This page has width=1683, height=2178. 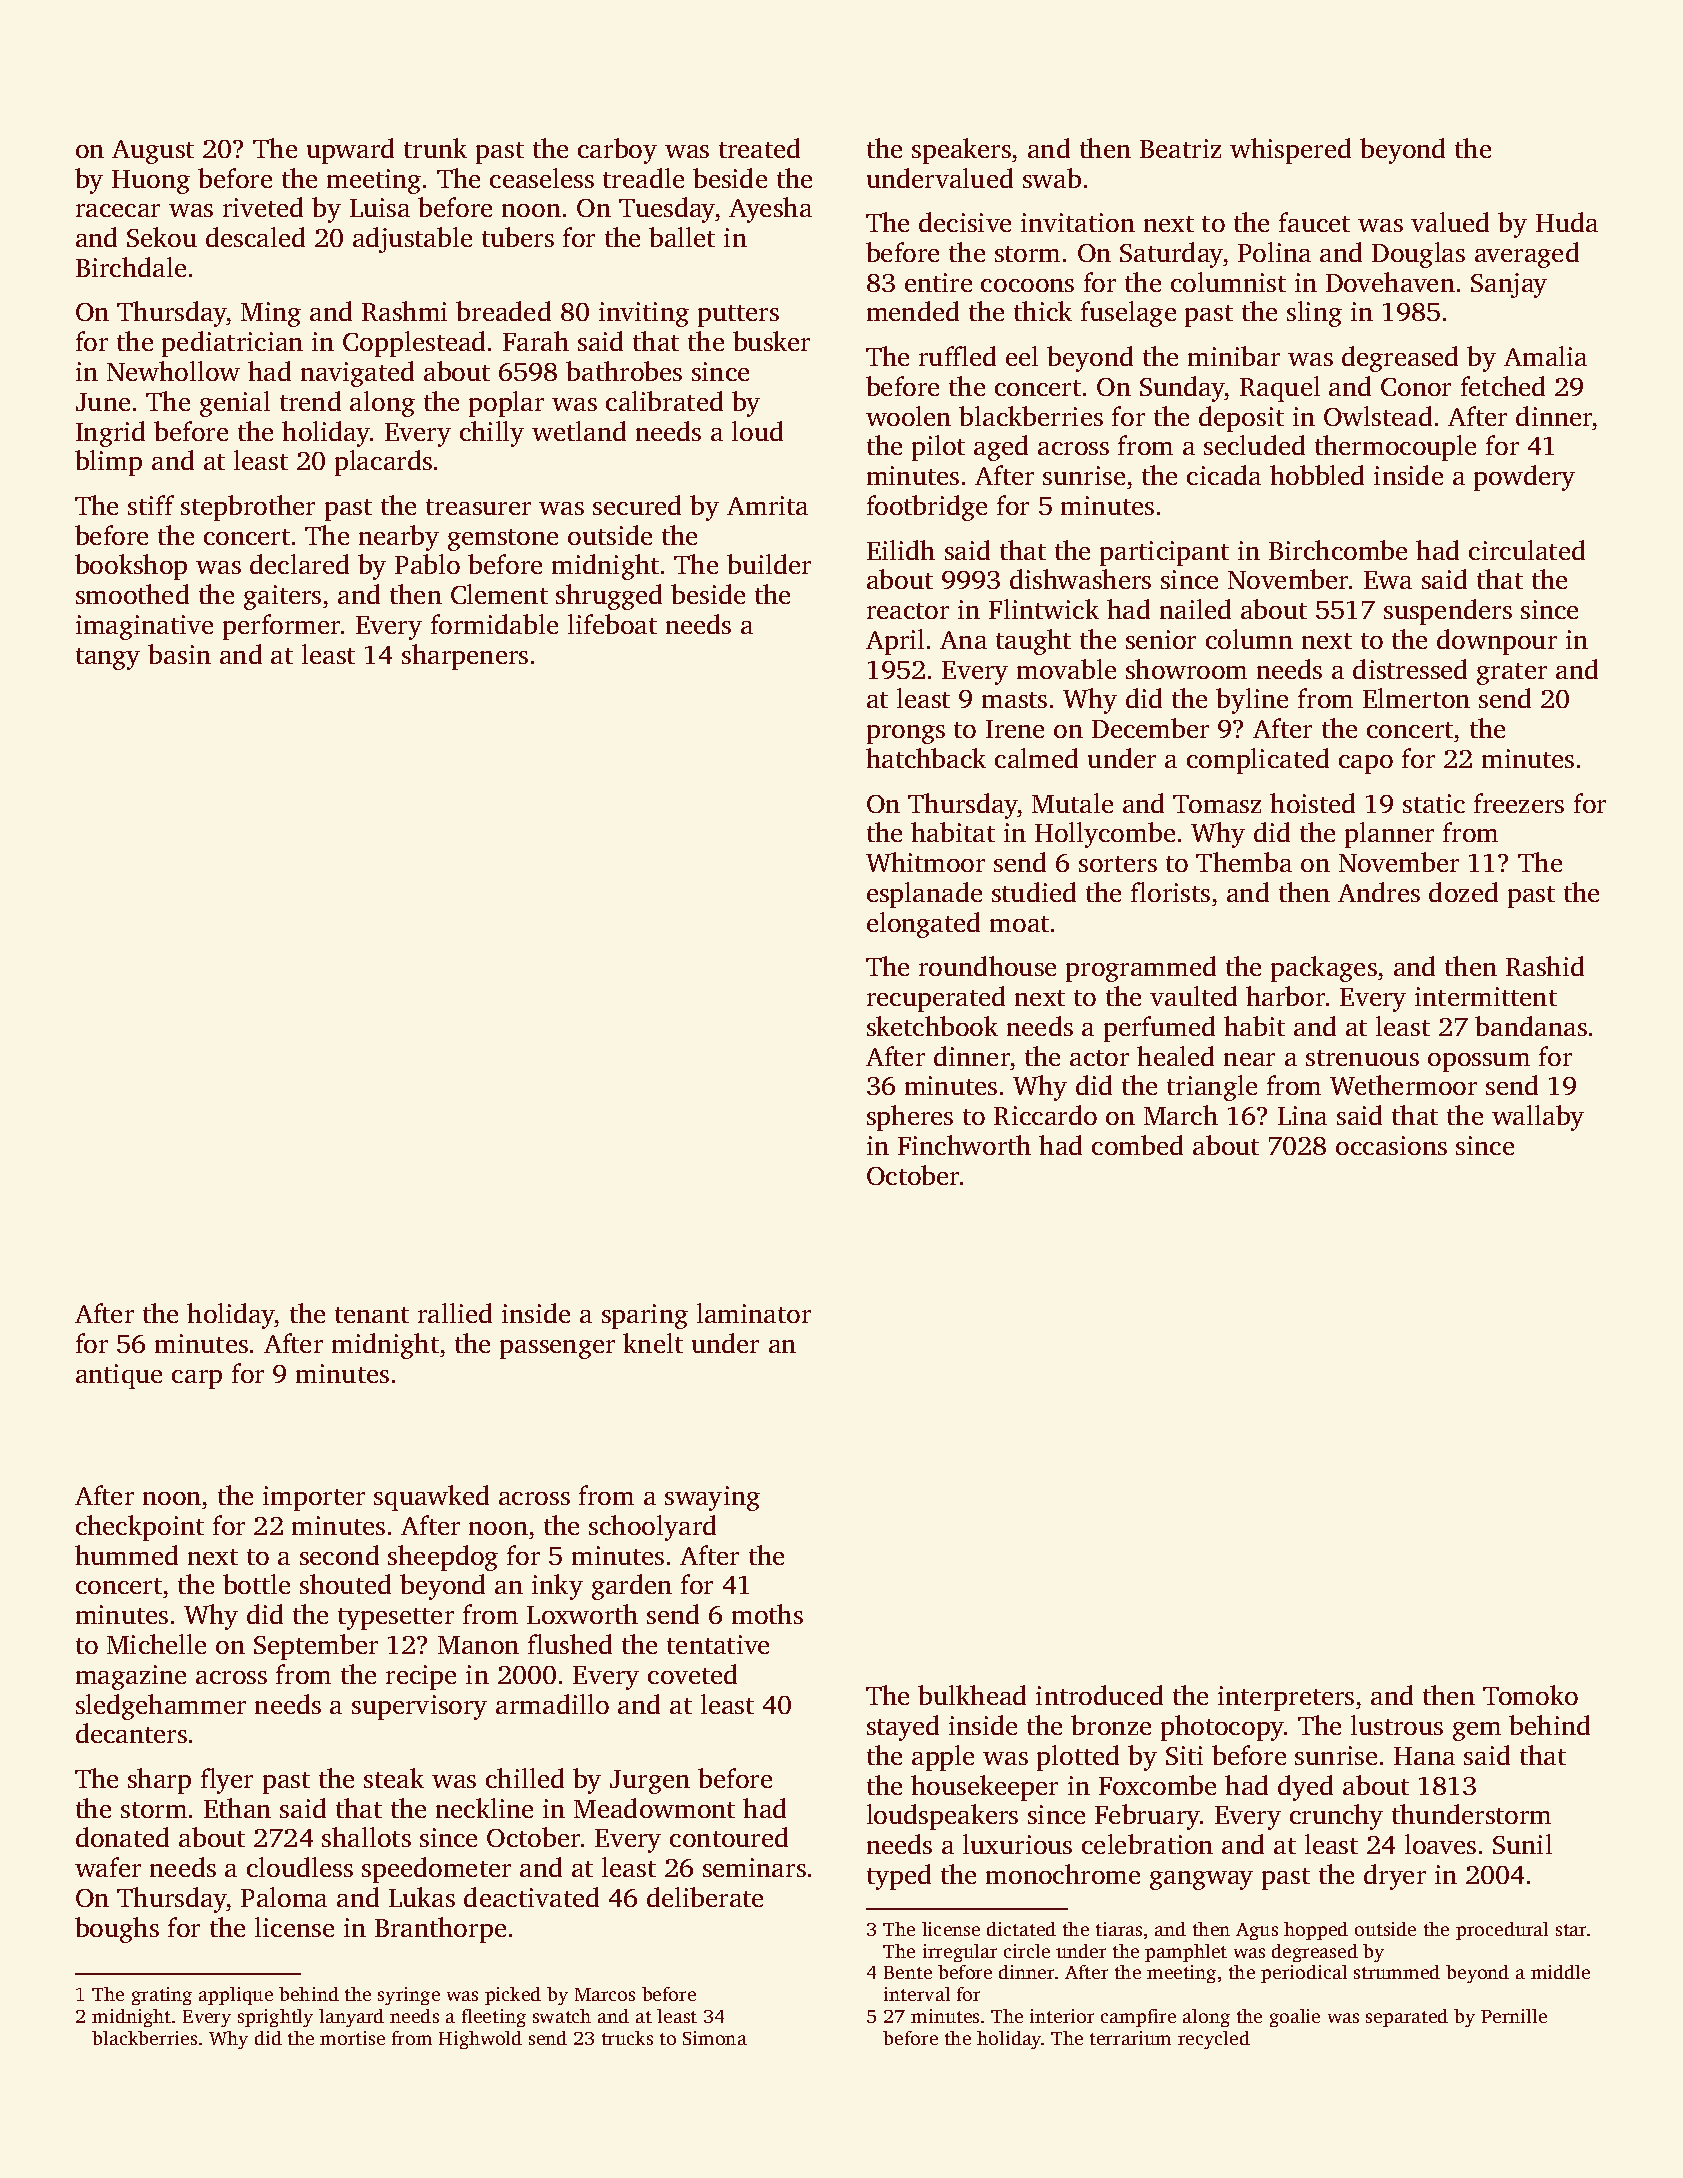 What do you see at coordinates (1567, 222) in the page?
I see `Huda` at bounding box center [1567, 222].
